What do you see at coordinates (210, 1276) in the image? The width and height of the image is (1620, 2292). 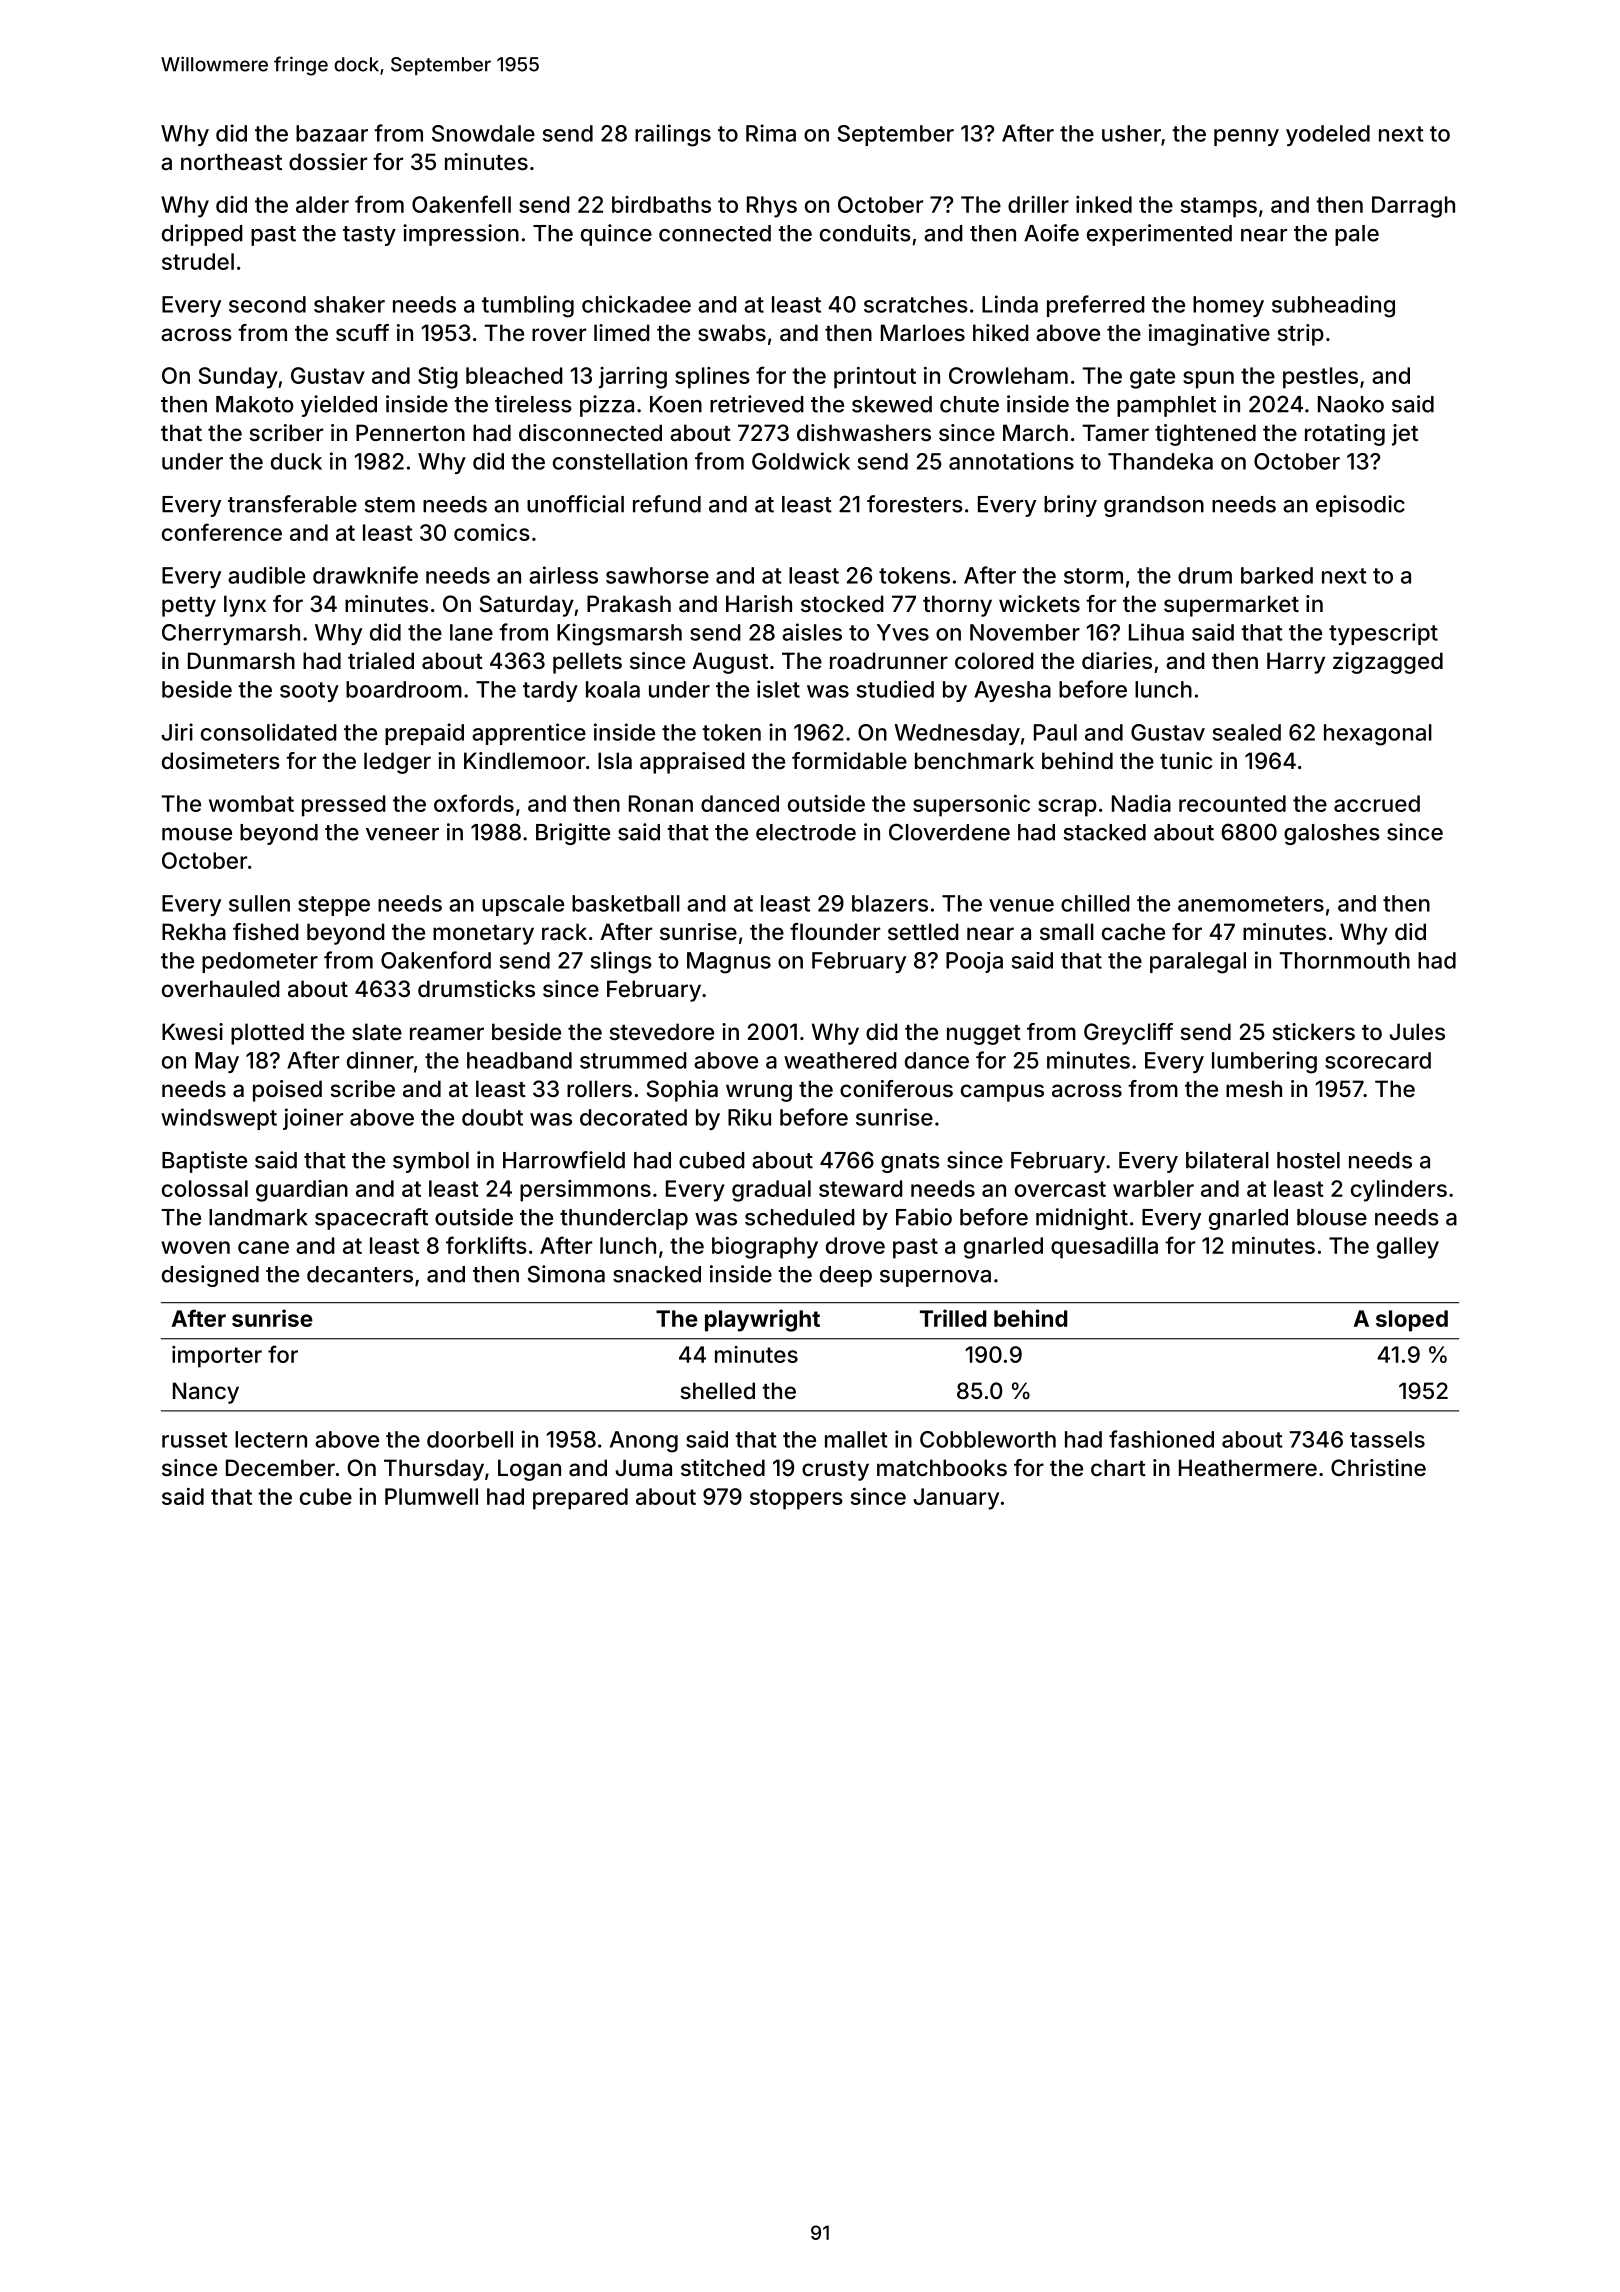 I see `designed` at bounding box center [210, 1276].
